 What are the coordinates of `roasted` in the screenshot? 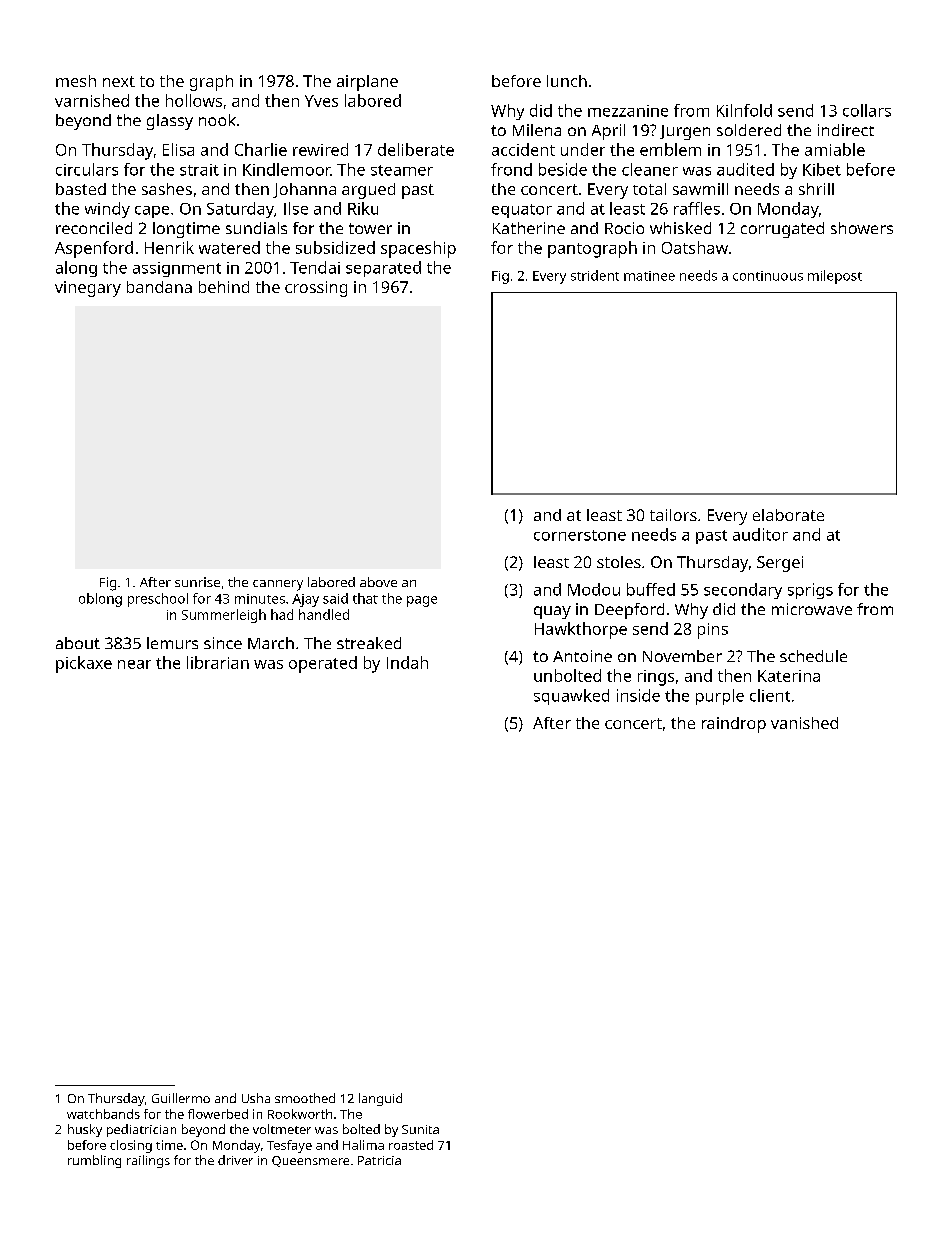 It's located at (411, 1145).
